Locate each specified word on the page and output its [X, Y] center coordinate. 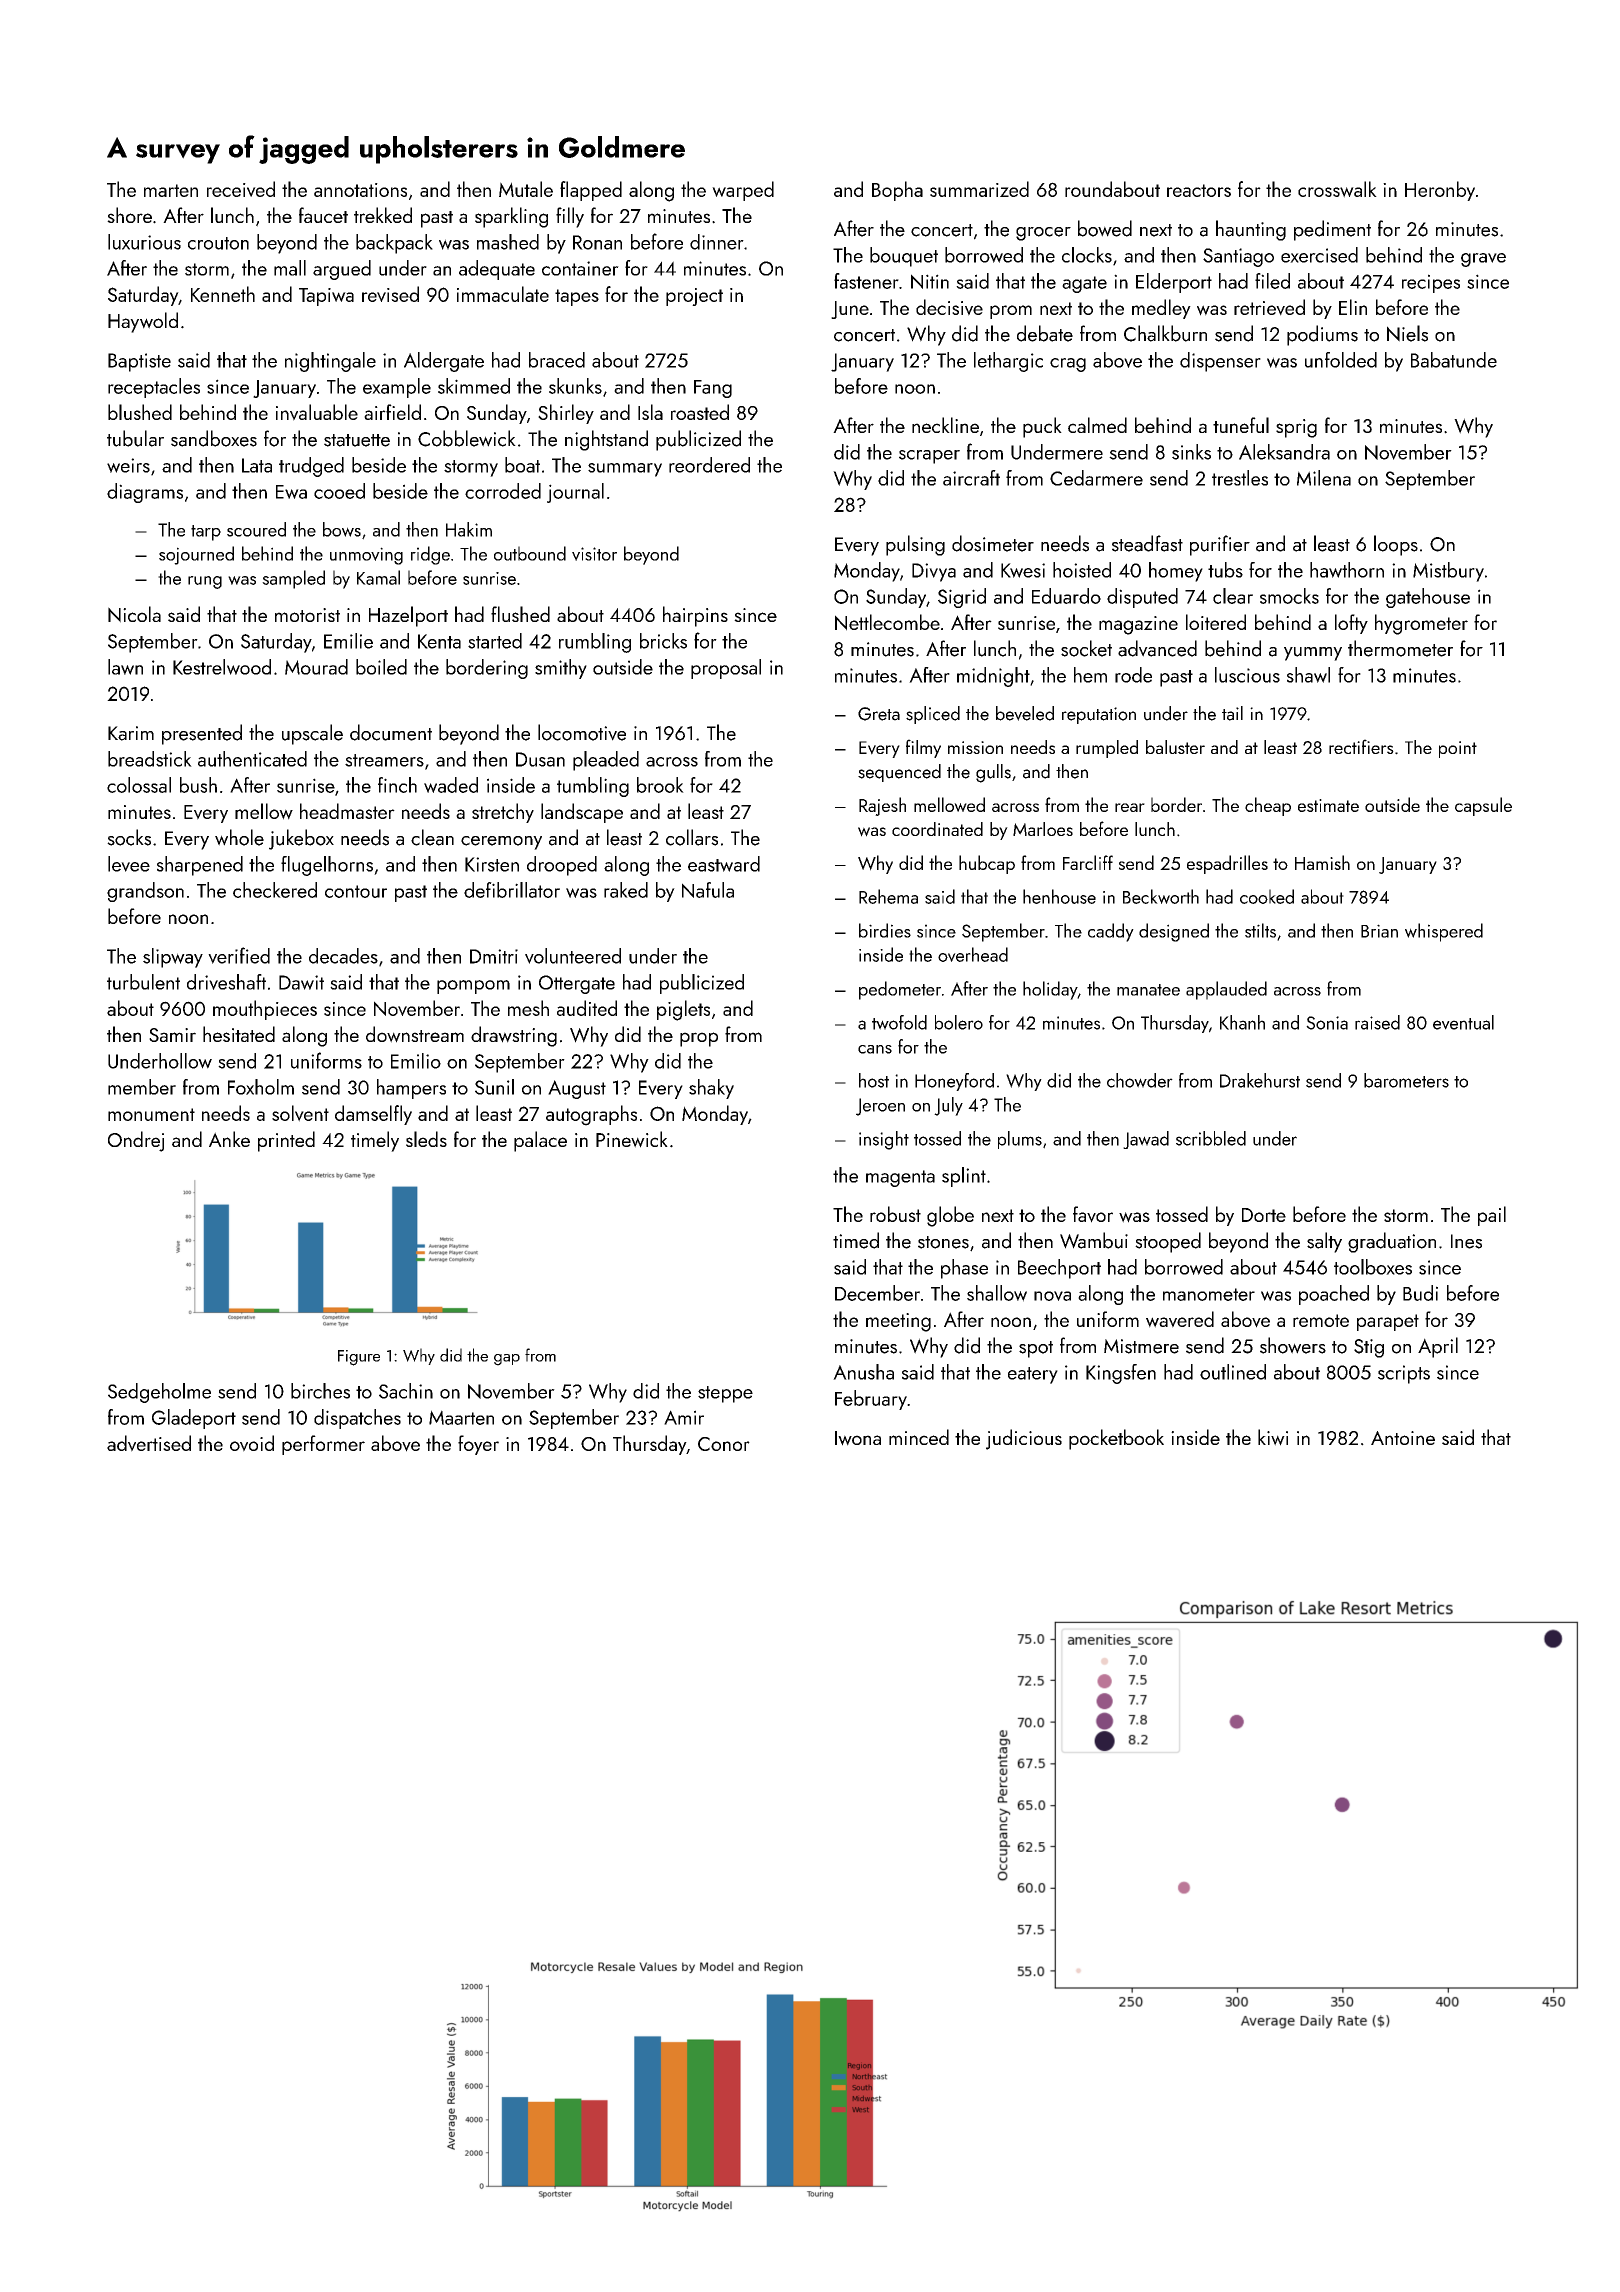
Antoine [1403, 1438]
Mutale [526, 189]
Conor [724, 1444]
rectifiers [1361, 746]
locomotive [582, 732]
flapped [591, 191]
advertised [149, 1443]
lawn [125, 667]
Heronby [1440, 191]
